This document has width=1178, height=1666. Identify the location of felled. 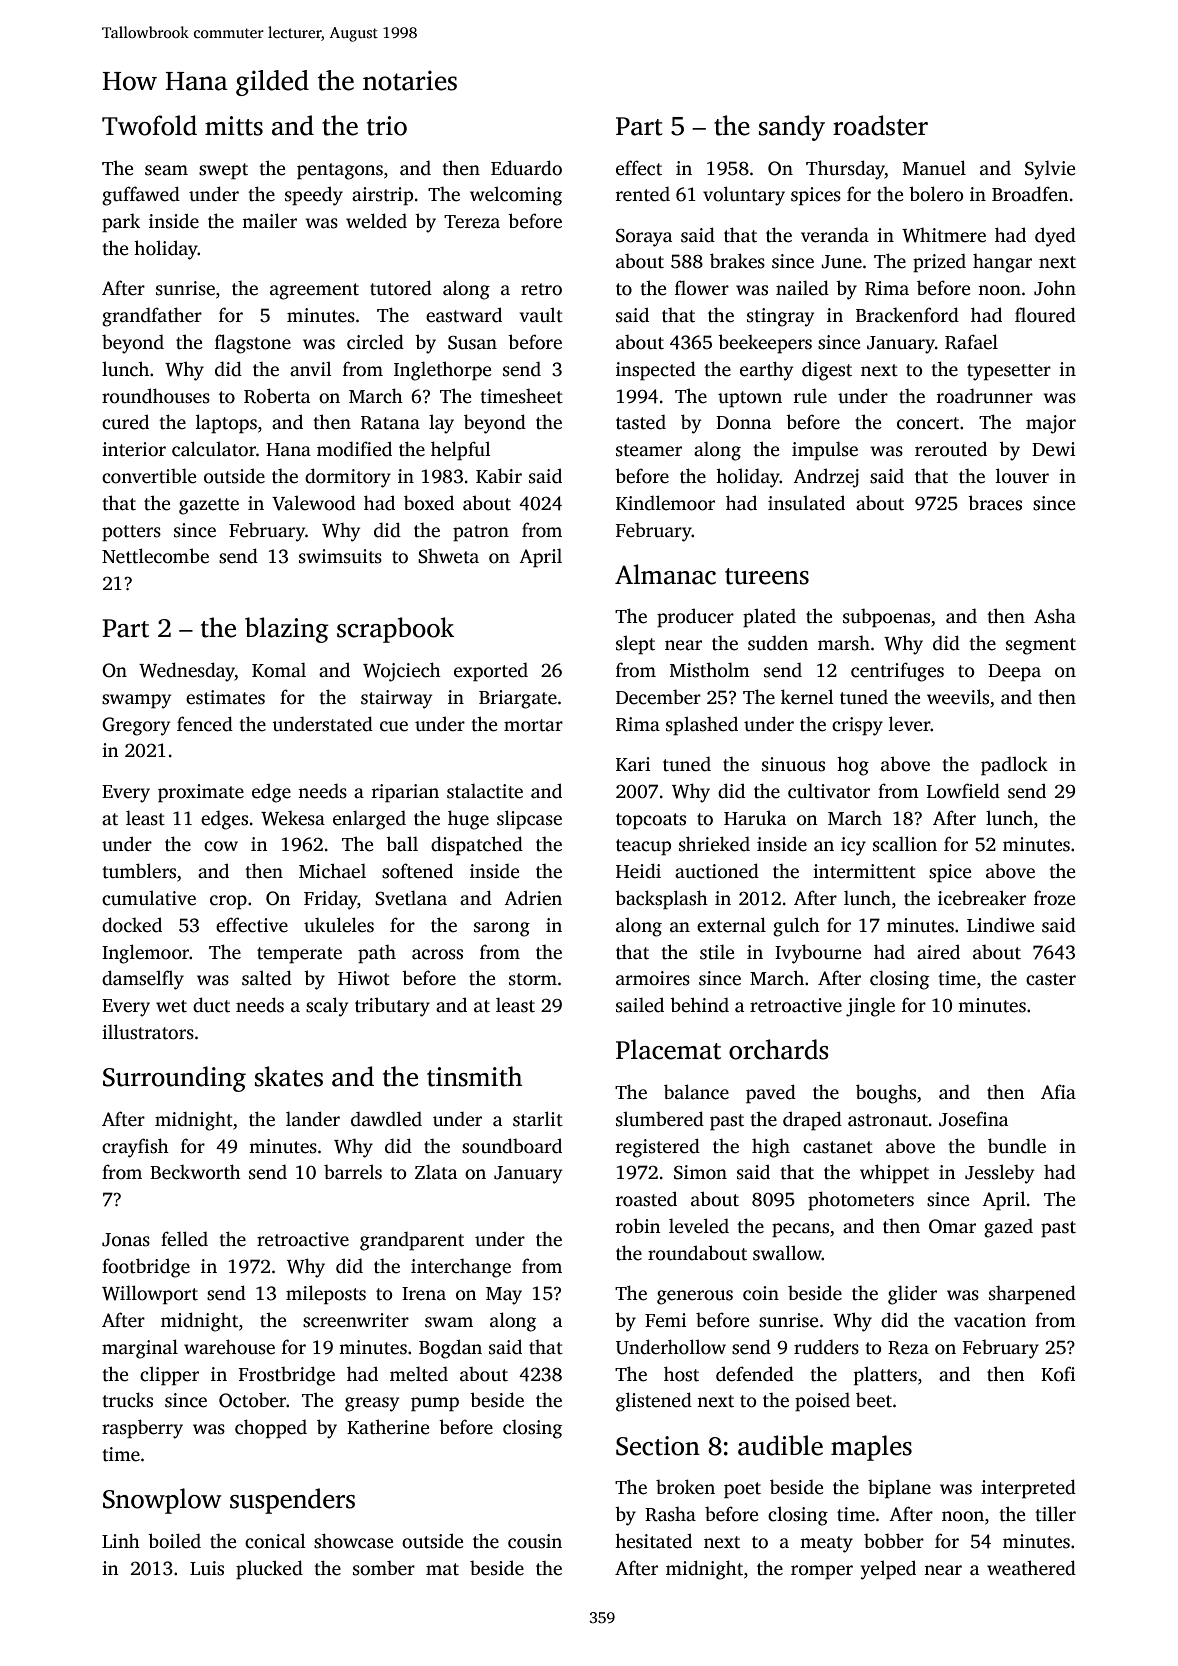
(184, 1239).
